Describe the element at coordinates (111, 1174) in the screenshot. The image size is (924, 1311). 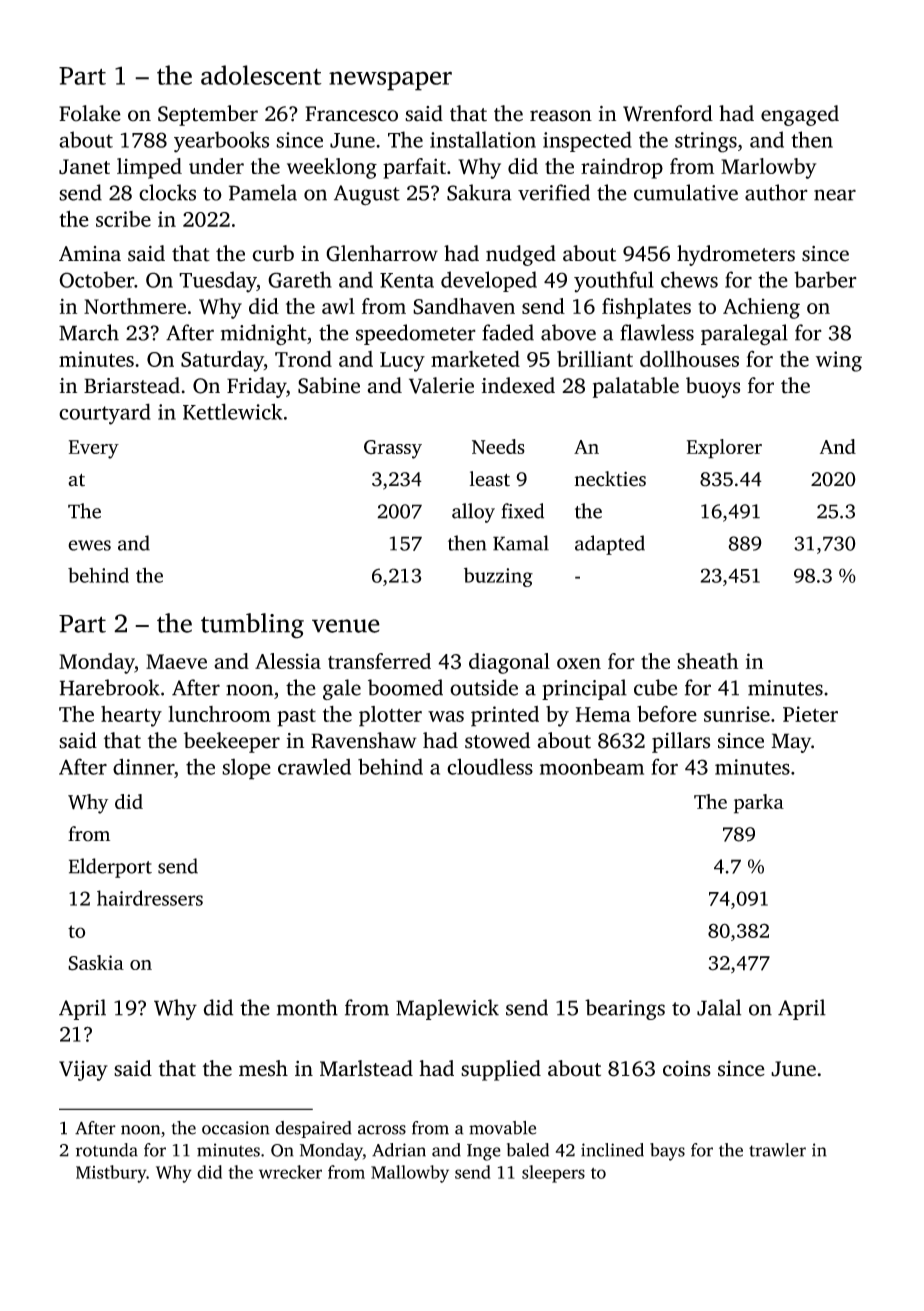
I see `Mistbury` at that location.
